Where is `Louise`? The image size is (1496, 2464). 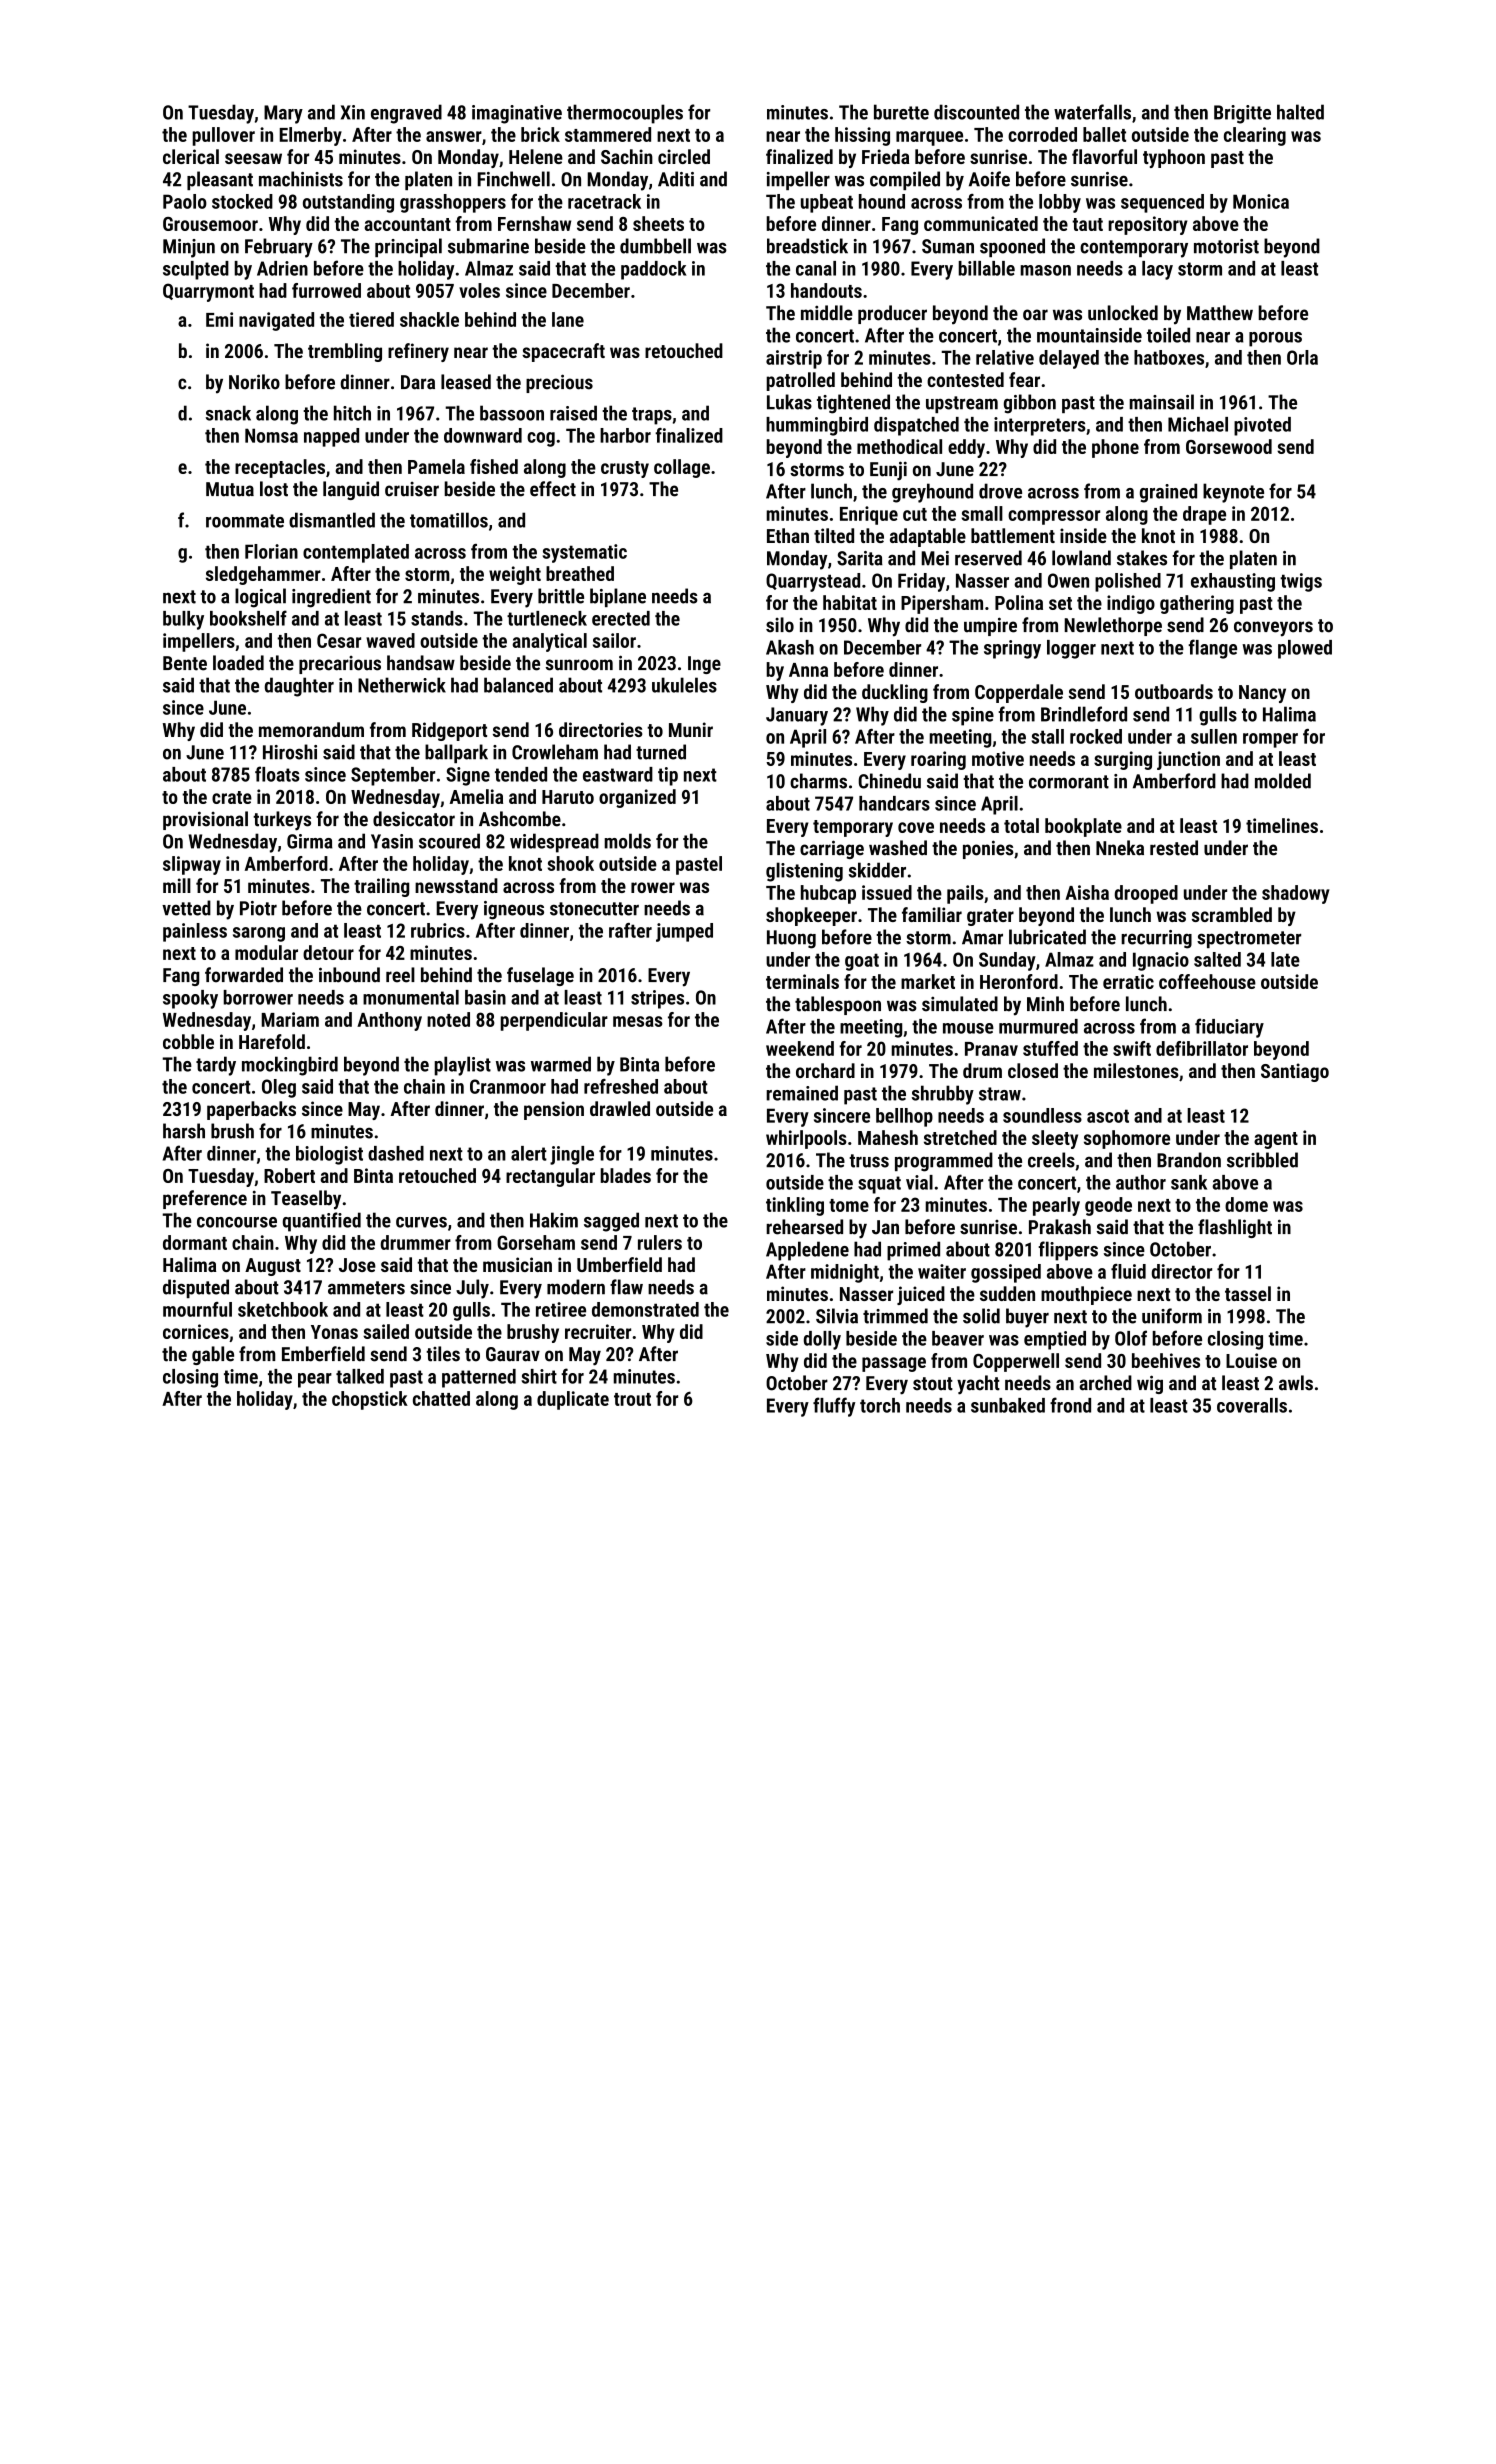
Louise is located at coordinates (1251, 1360).
